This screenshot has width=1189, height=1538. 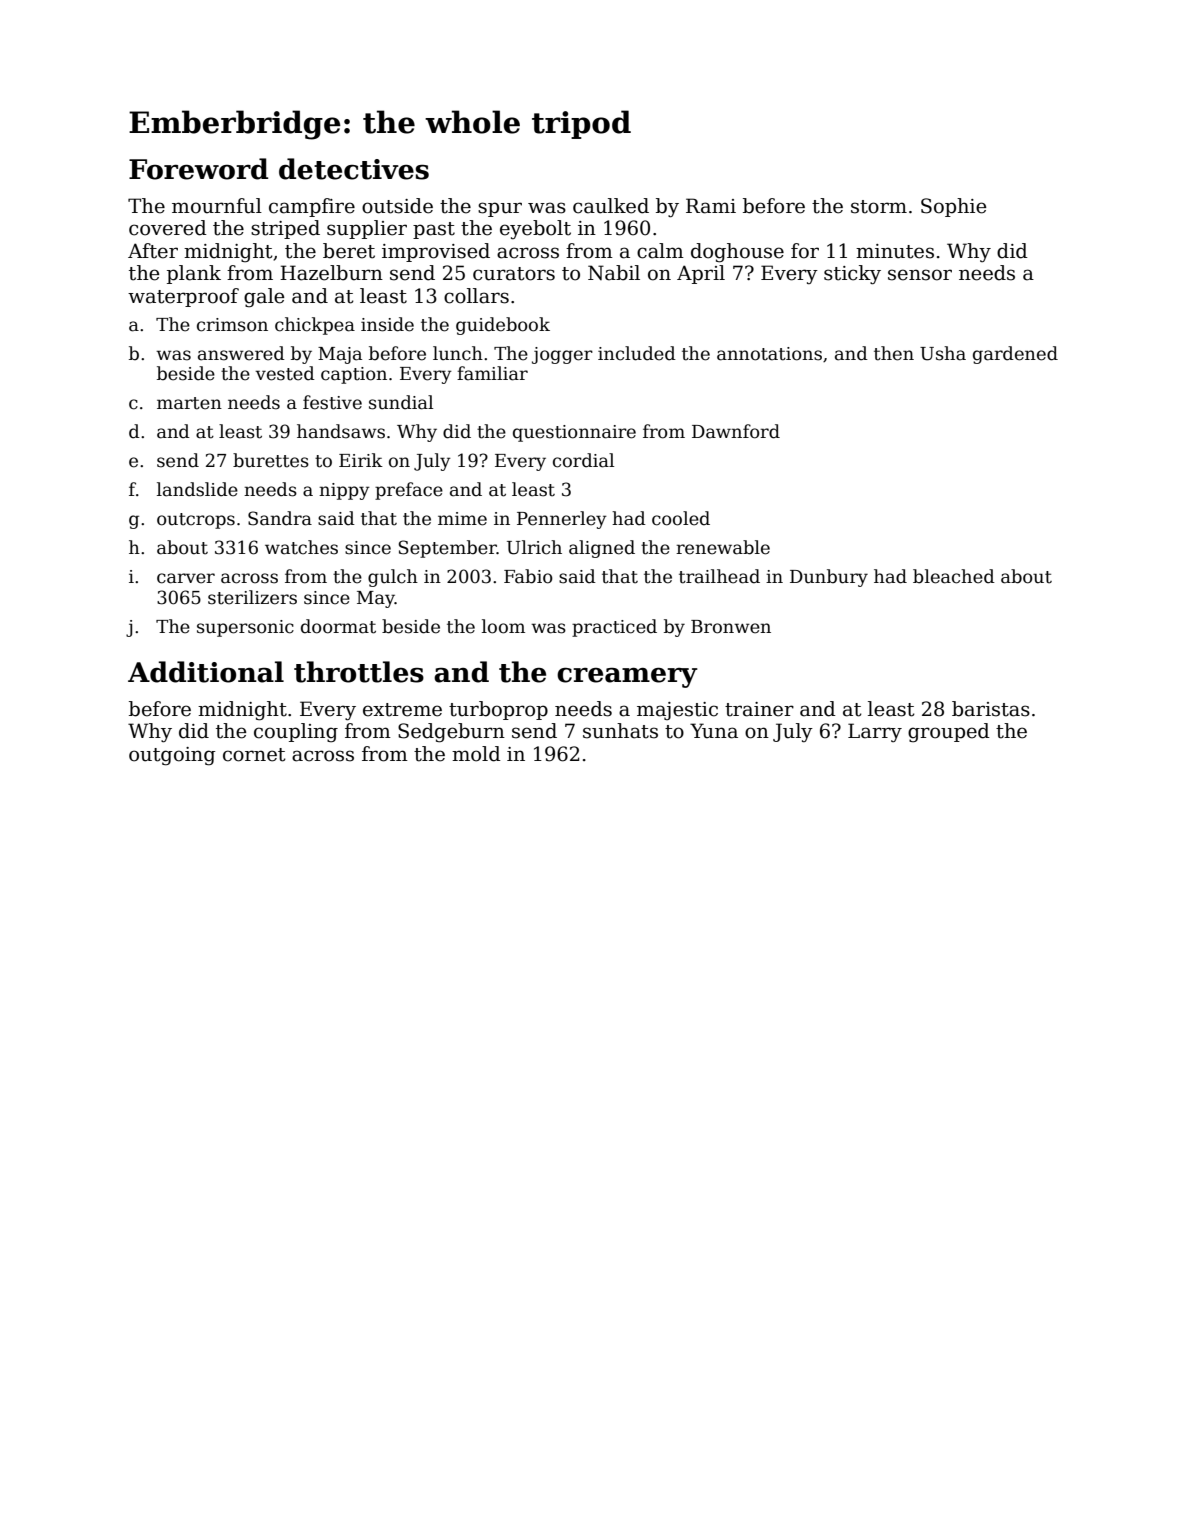 I want to click on Maja, so click(x=340, y=355).
